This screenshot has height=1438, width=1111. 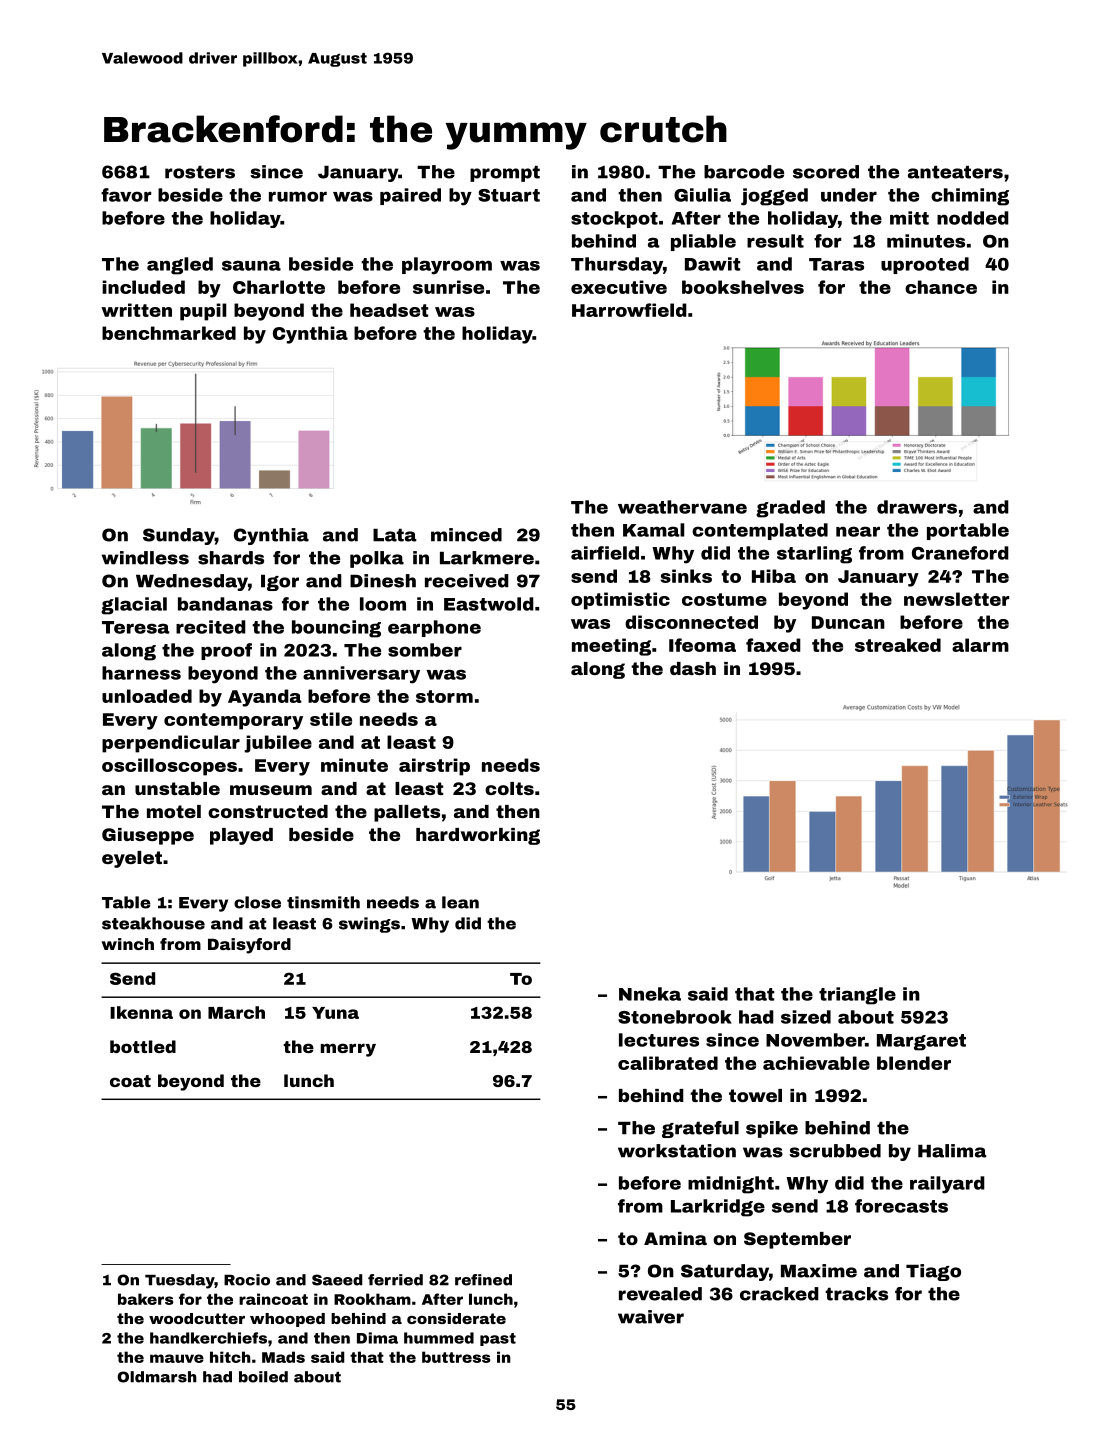 I want to click on buttress, so click(x=456, y=1357).
